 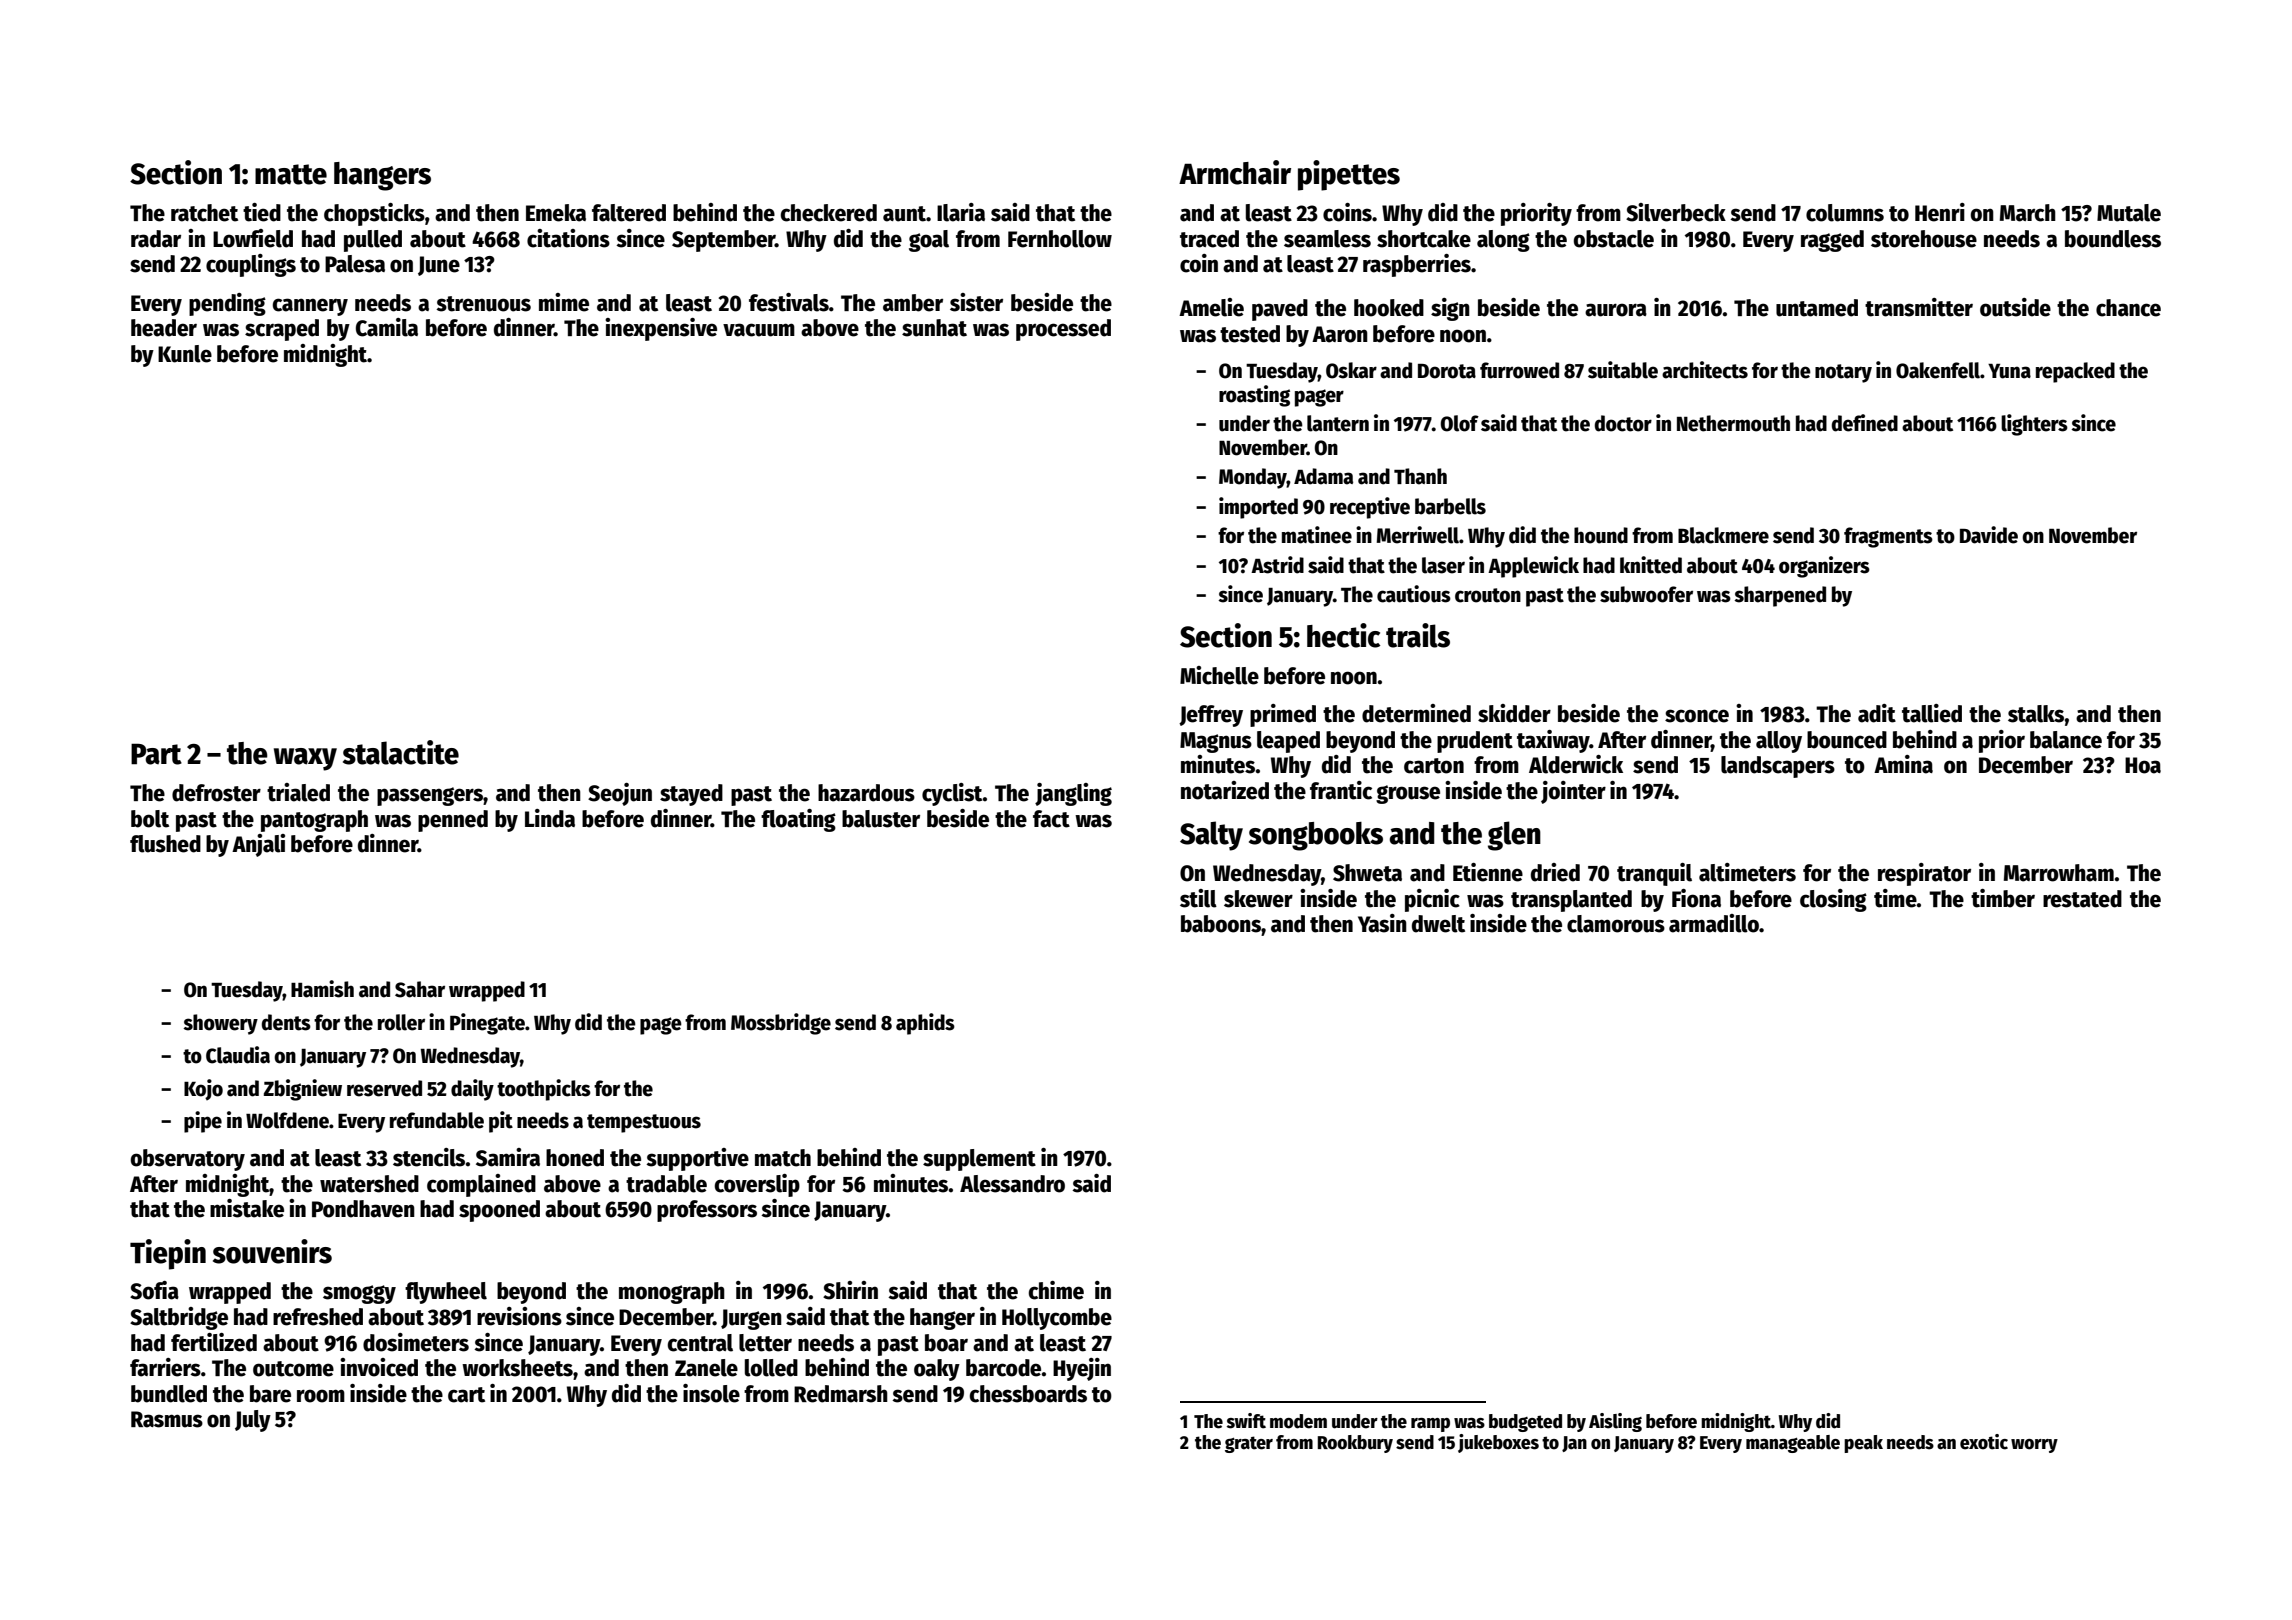 I want to click on Davide, so click(x=1989, y=535).
